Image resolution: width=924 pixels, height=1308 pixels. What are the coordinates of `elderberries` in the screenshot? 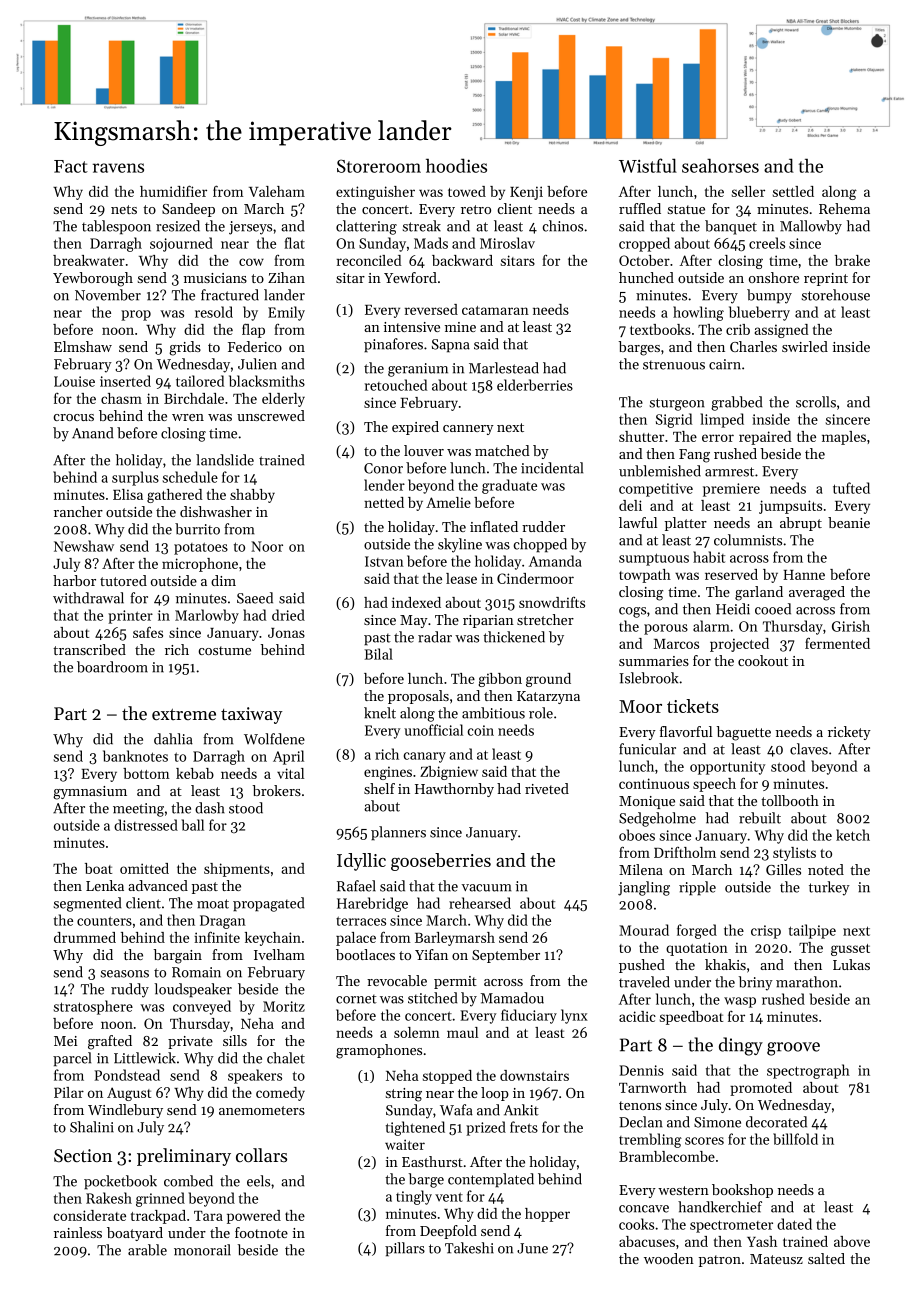 It's located at (535, 385).
